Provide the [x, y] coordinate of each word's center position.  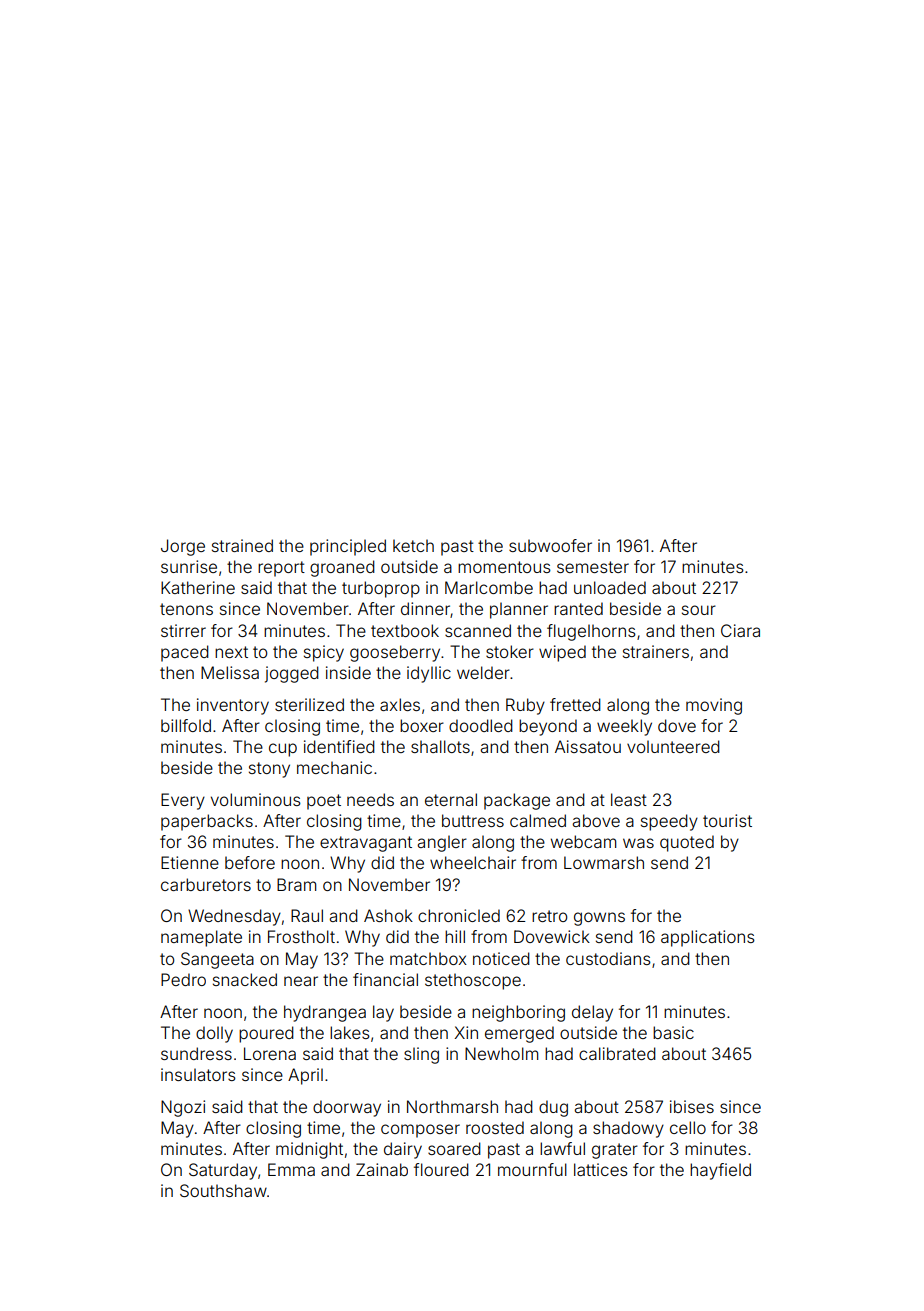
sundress [196, 1053]
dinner [425, 608]
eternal [451, 799]
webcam [583, 841]
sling [421, 1055]
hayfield [720, 1171]
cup [283, 750]
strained [242, 545]
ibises [692, 1106]
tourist [727, 820]
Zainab [382, 1169]
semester [593, 567]
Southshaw [223, 1190]
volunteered [673, 746]
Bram [296, 884]
